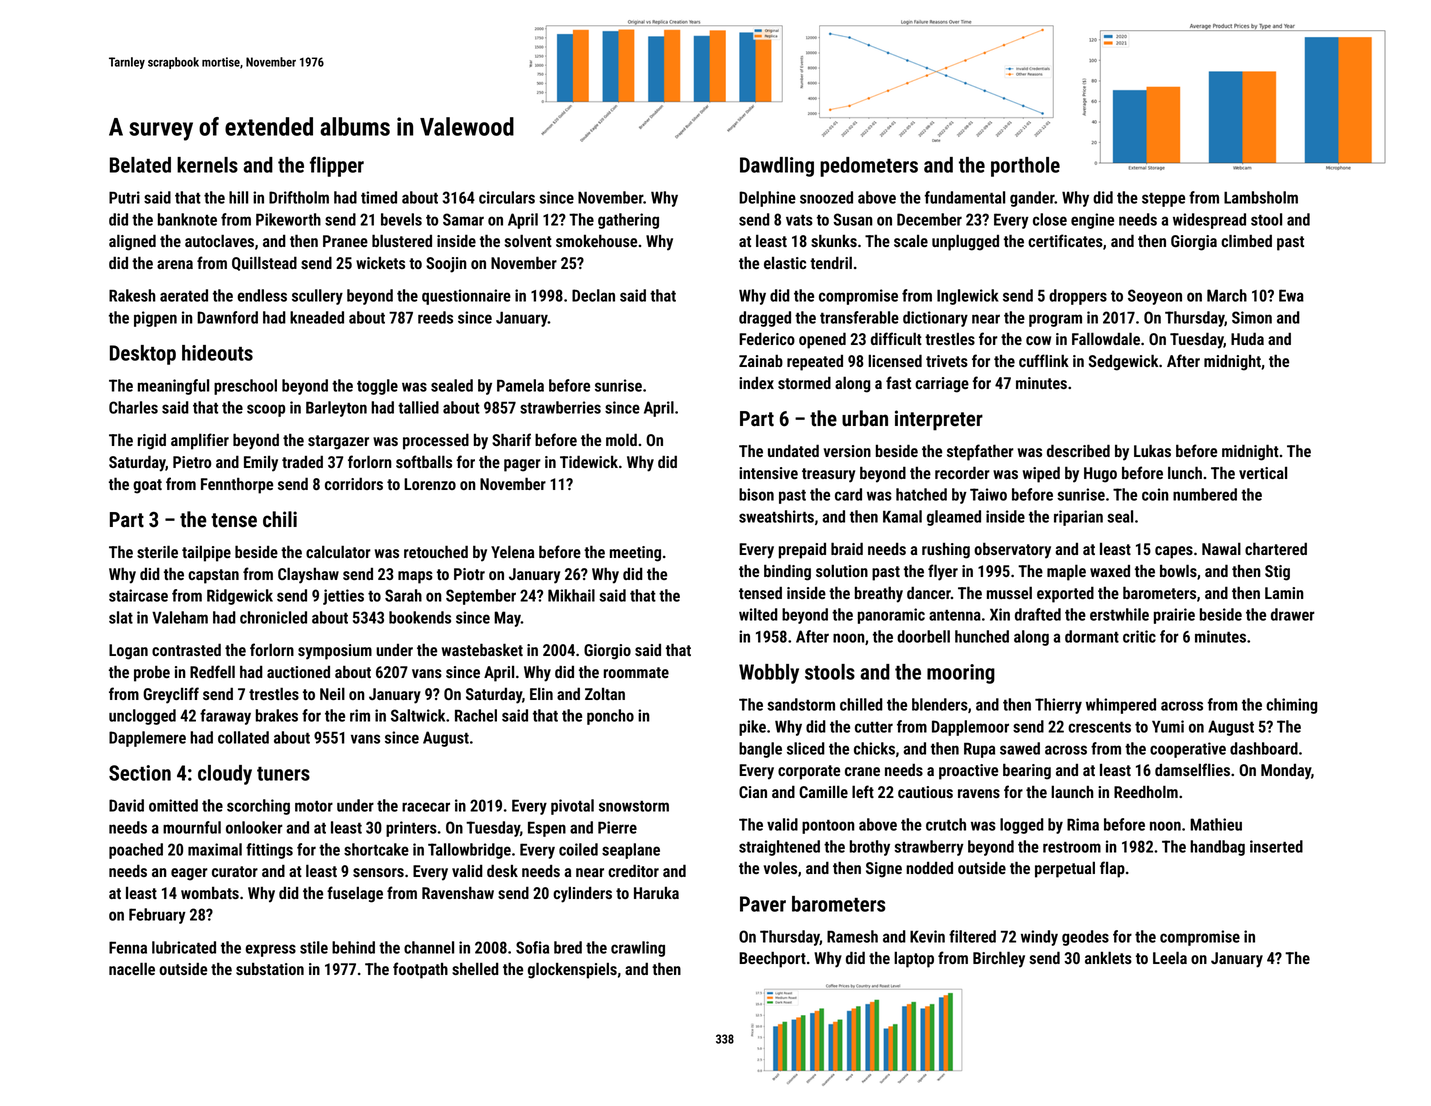  I want to click on steppe, so click(1163, 200).
